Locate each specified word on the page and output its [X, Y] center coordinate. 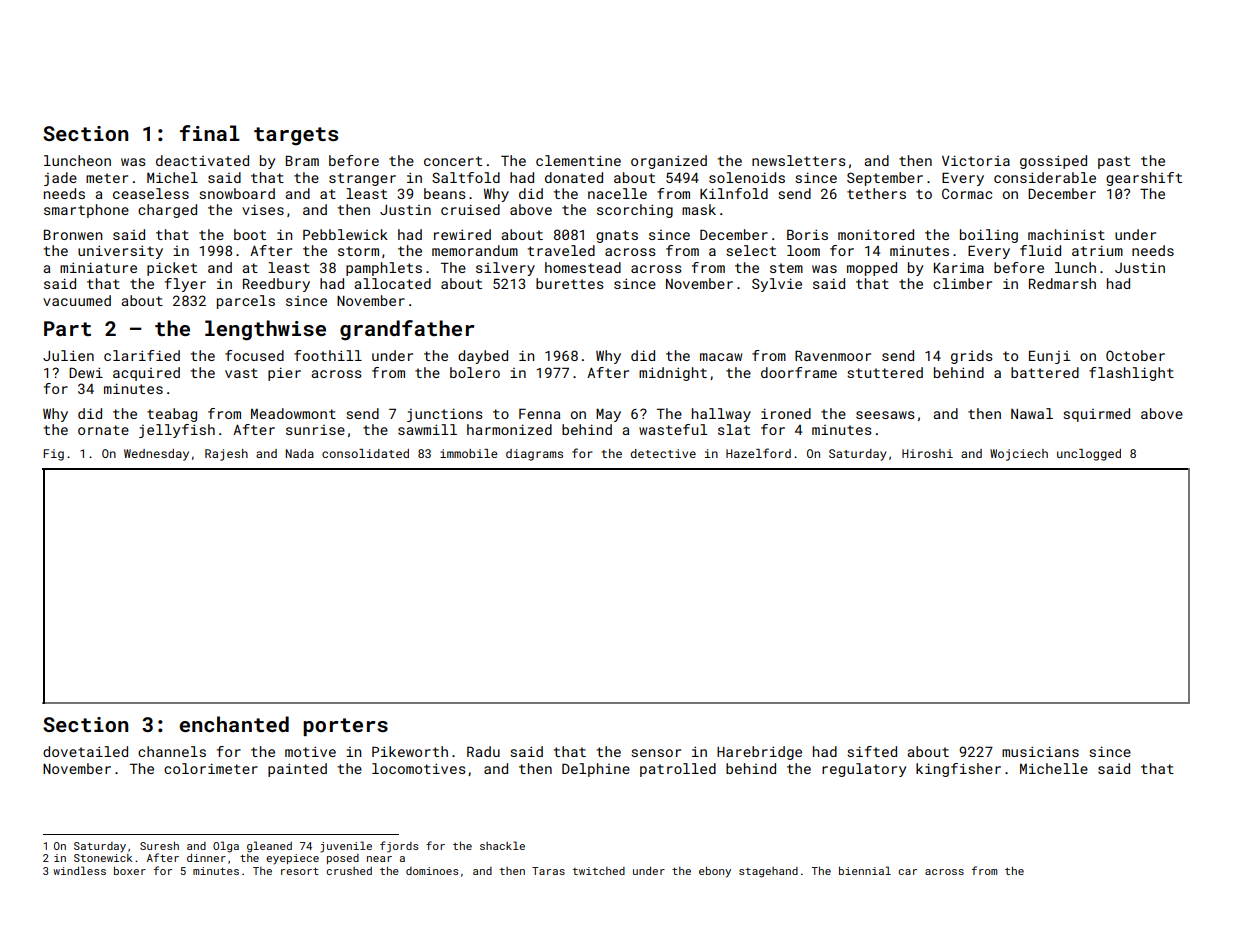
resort [300, 871]
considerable [1045, 177]
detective [663, 453]
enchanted [234, 724]
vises [263, 209]
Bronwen [73, 234]
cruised [470, 209]
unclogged [1089, 455]
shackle [502, 845]
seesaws [885, 415]
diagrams [534, 455]
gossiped [1053, 162]
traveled [561, 250]
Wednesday [156, 455]
